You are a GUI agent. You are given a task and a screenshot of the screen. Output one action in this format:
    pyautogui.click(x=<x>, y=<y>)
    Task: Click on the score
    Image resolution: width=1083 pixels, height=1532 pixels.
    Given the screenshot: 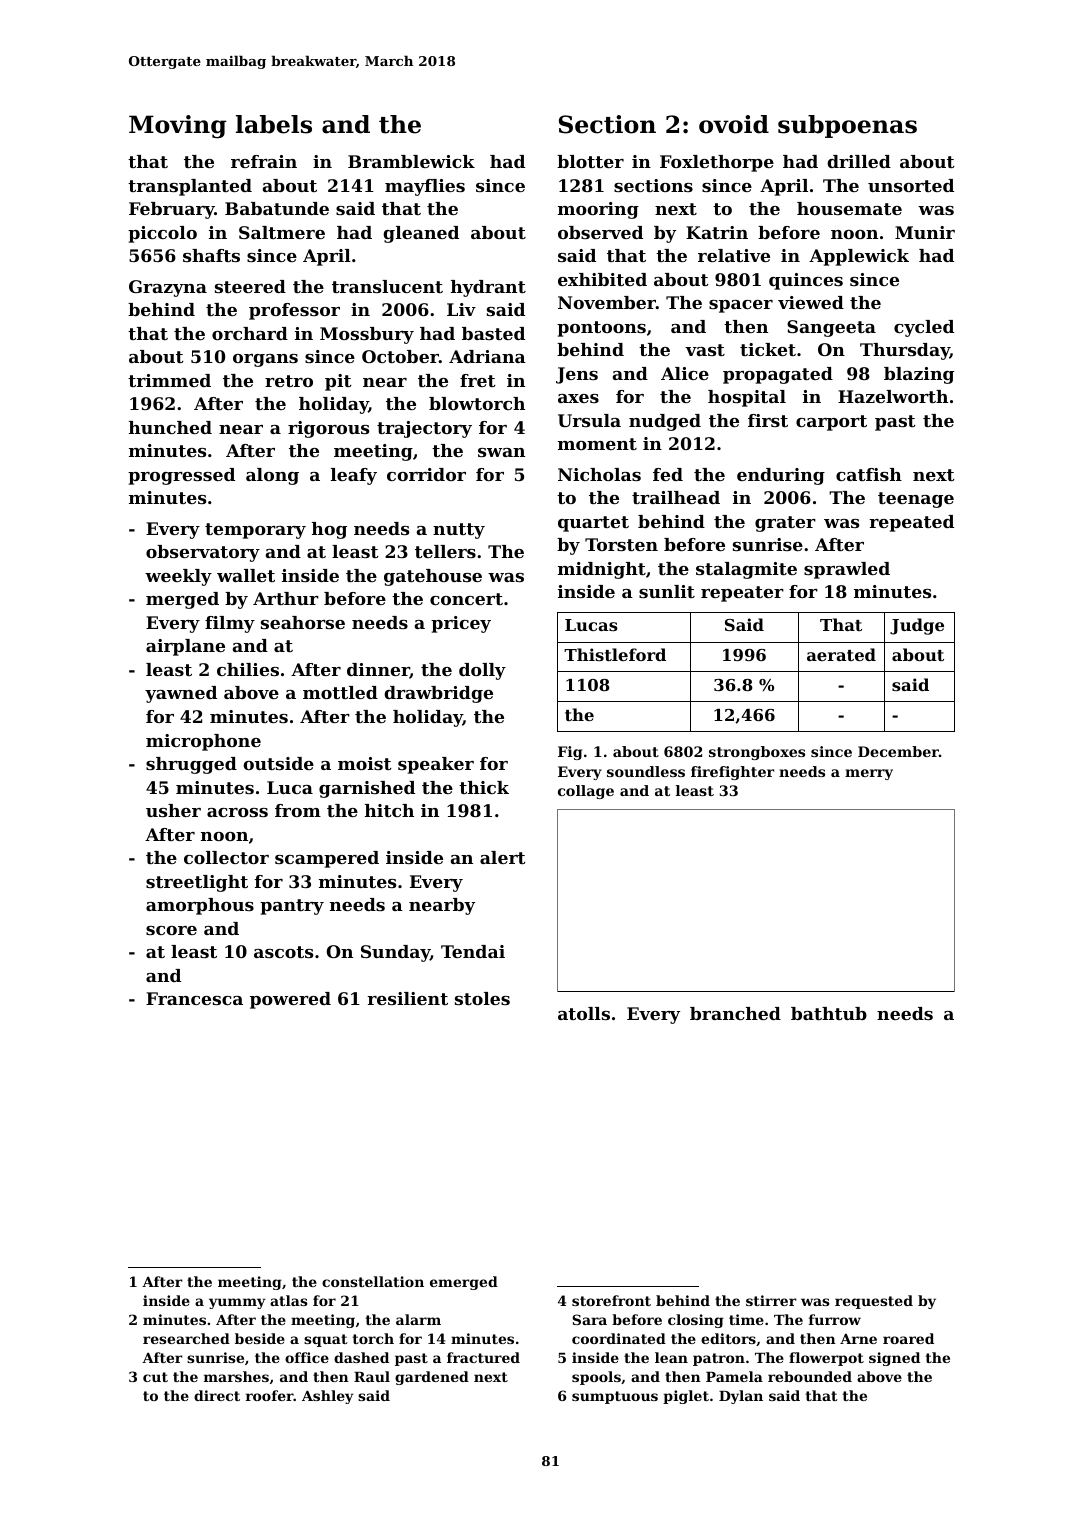 What is the action you would take?
    pyautogui.click(x=171, y=930)
